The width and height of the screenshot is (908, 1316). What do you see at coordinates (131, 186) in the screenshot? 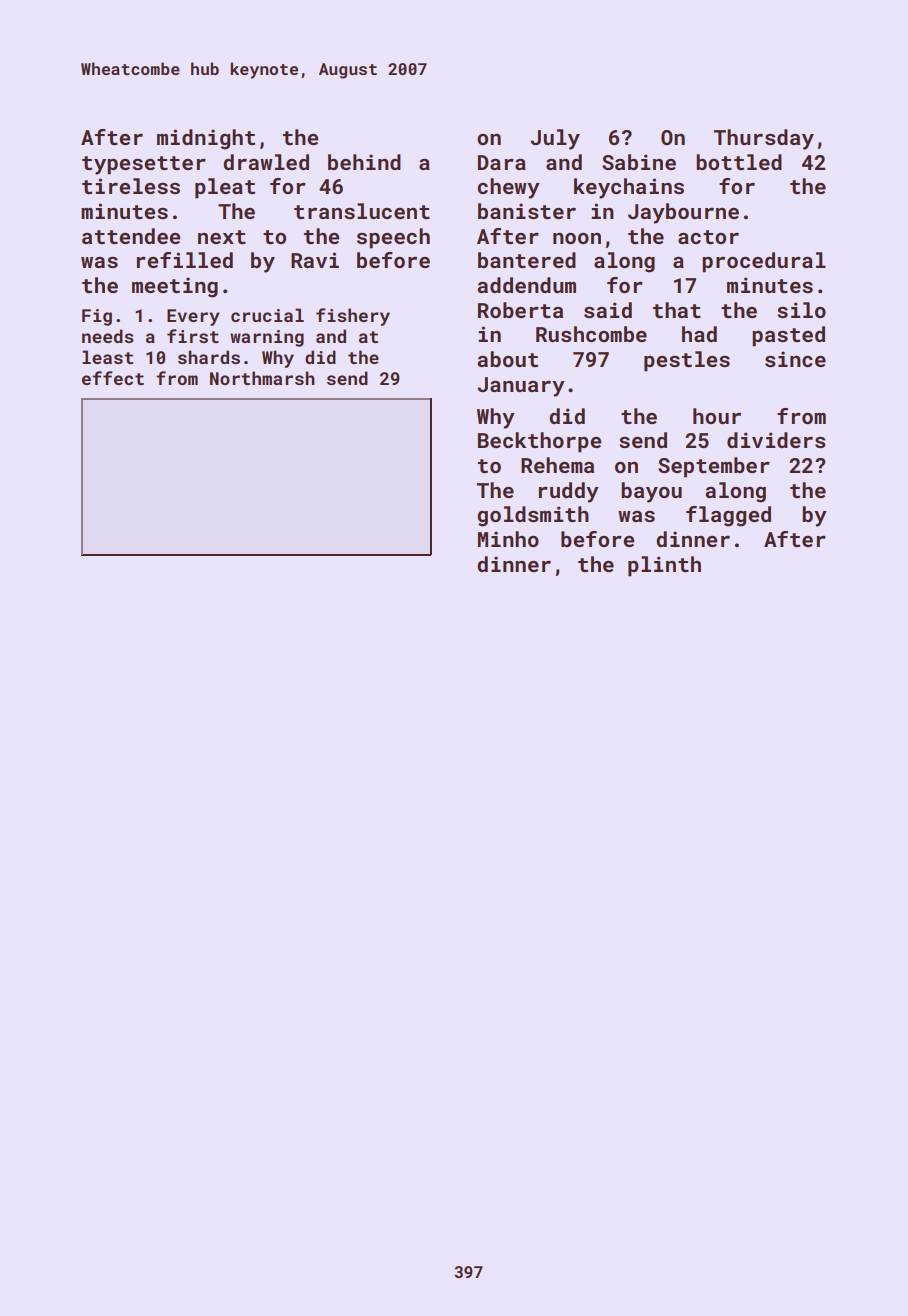
I see `tireless` at bounding box center [131, 186].
